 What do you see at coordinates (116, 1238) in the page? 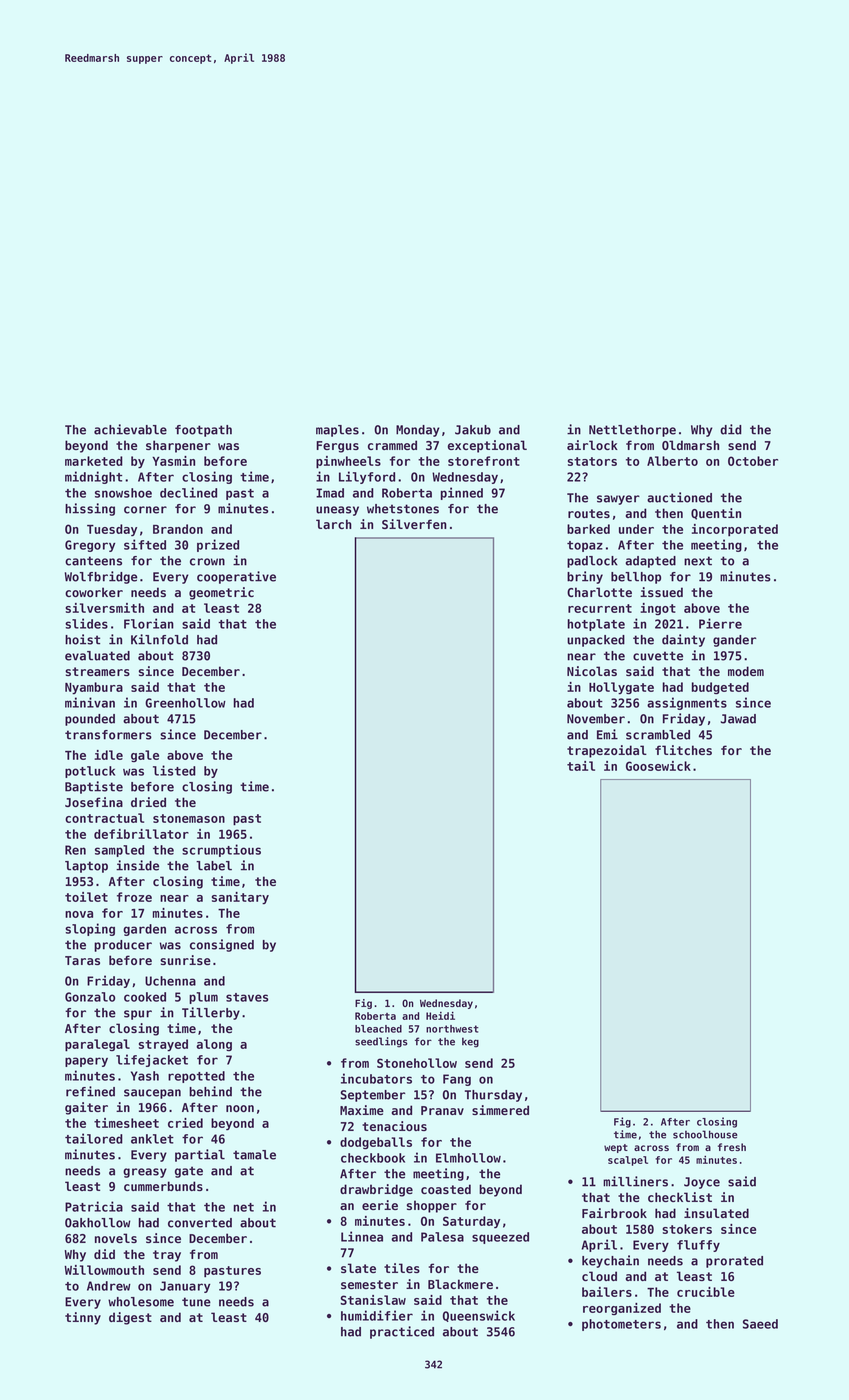
I see `novels` at bounding box center [116, 1238].
